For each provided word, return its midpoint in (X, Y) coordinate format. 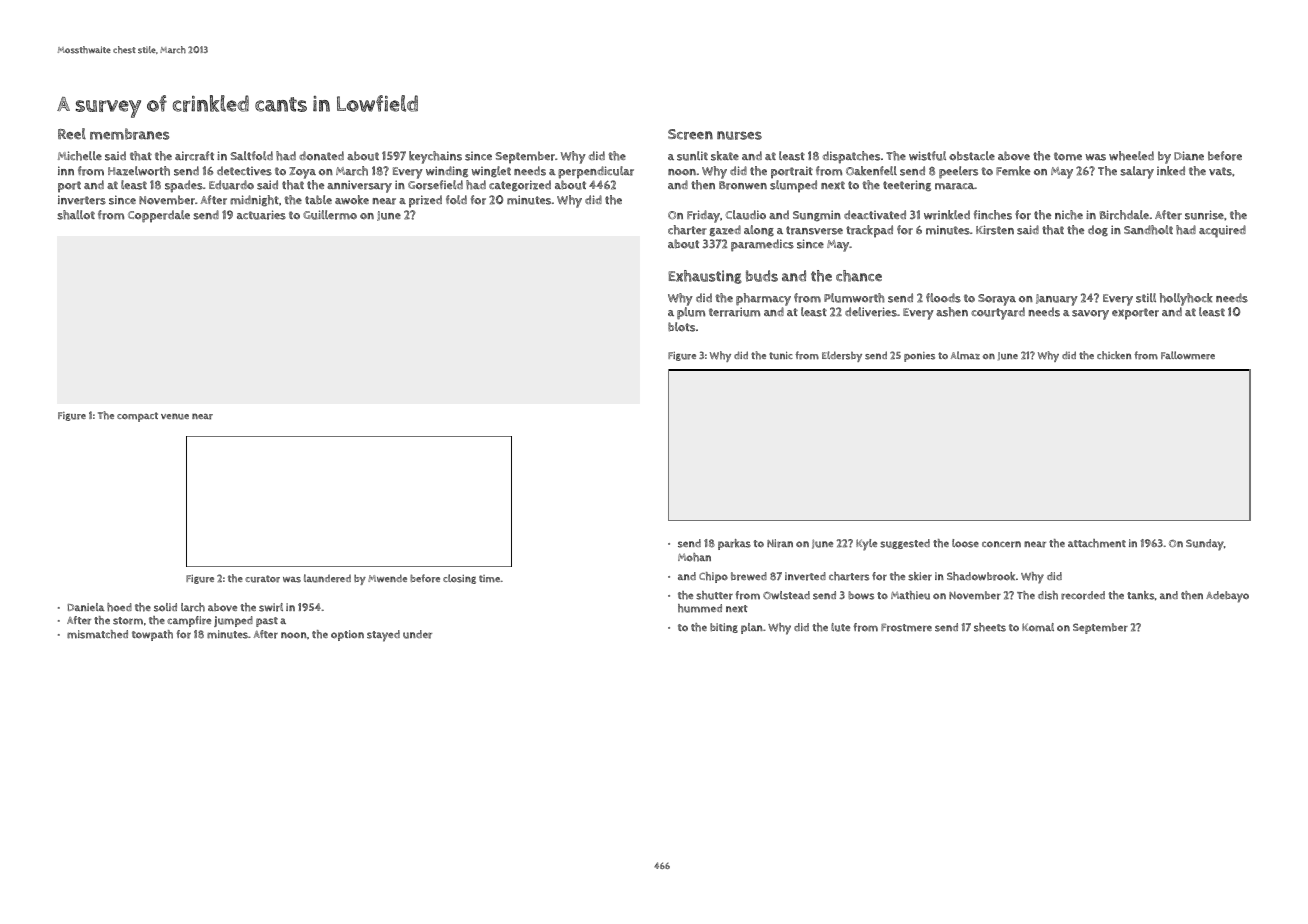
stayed (383, 636)
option (347, 635)
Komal (1038, 627)
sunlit (692, 156)
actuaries (261, 215)
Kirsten (995, 230)
